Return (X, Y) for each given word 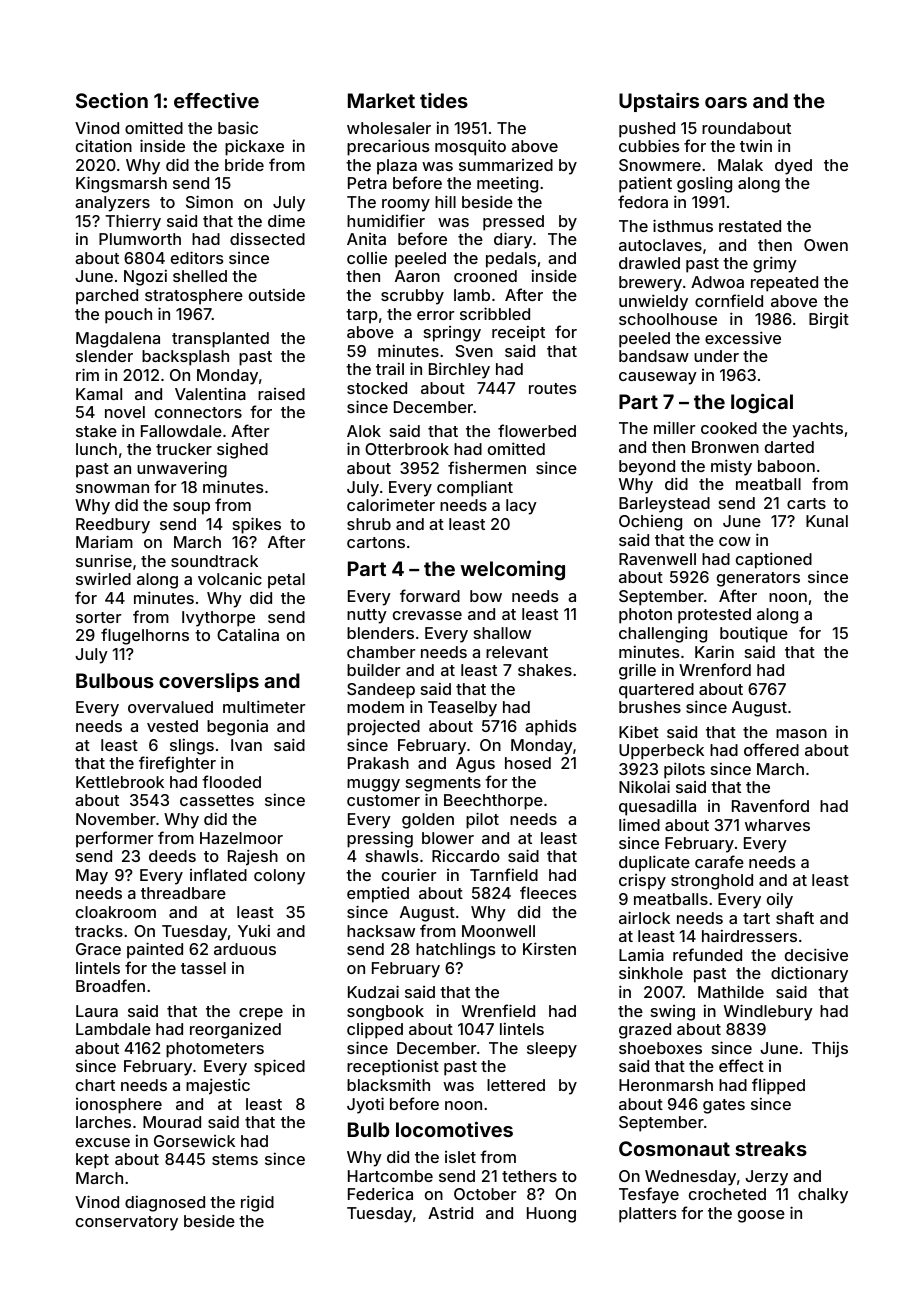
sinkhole (651, 973)
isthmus (683, 225)
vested (172, 726)
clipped (375, 1031)
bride (244, 164)
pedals (511, 260)
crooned (485, 276)
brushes (650, 707)
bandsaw (654, 356)
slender (104, 356)
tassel (203, 968)
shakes (545, 670)
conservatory (127, 1223)
